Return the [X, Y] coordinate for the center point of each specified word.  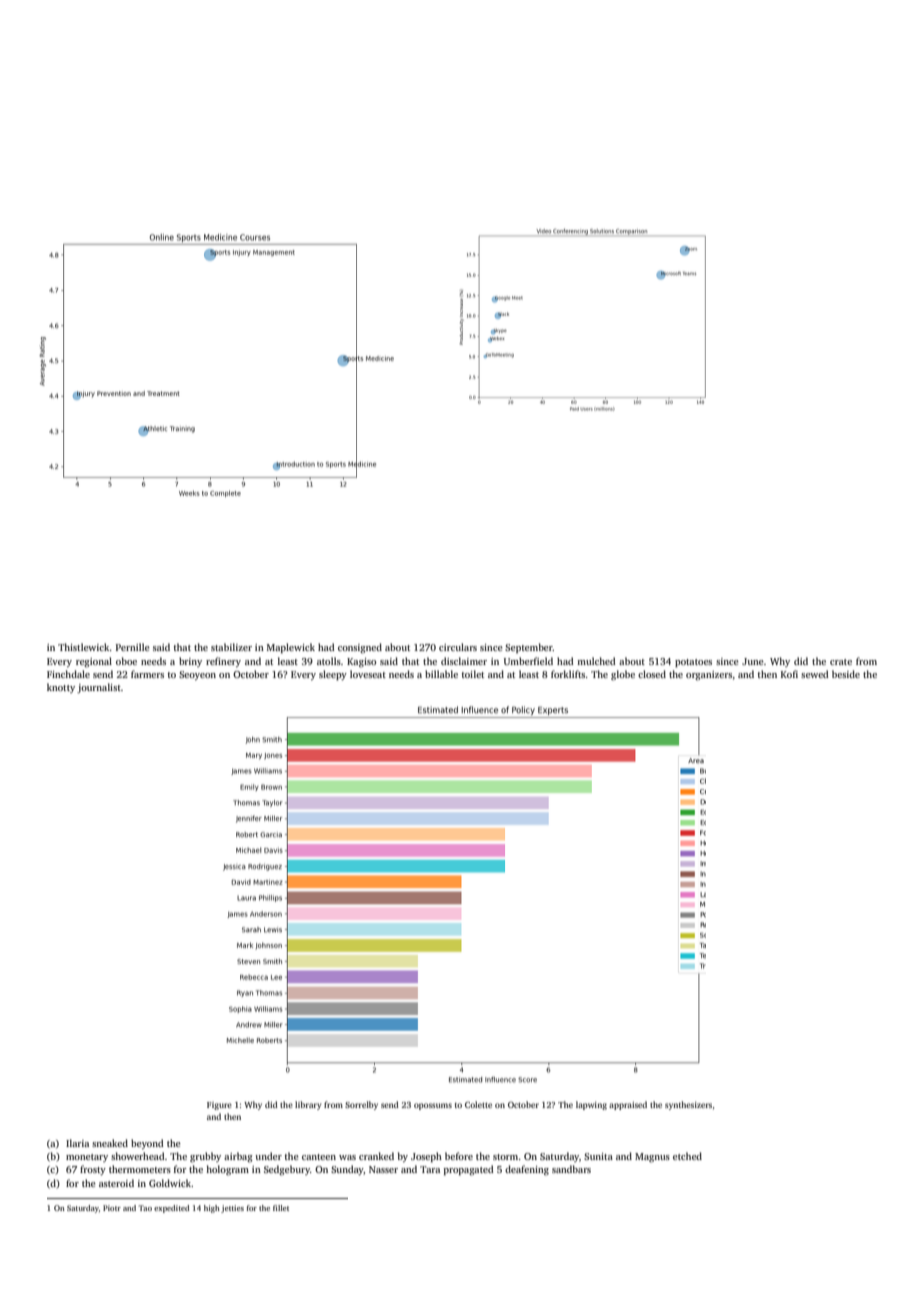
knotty [61, 688]
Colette [478, 1104]
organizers [709, 676]
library [308, 1105]
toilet [473, 674]
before [459, 1156]
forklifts [568, 674]
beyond [147, 1144]
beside [846, 674]
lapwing [591, 1105]
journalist [99, 688]
